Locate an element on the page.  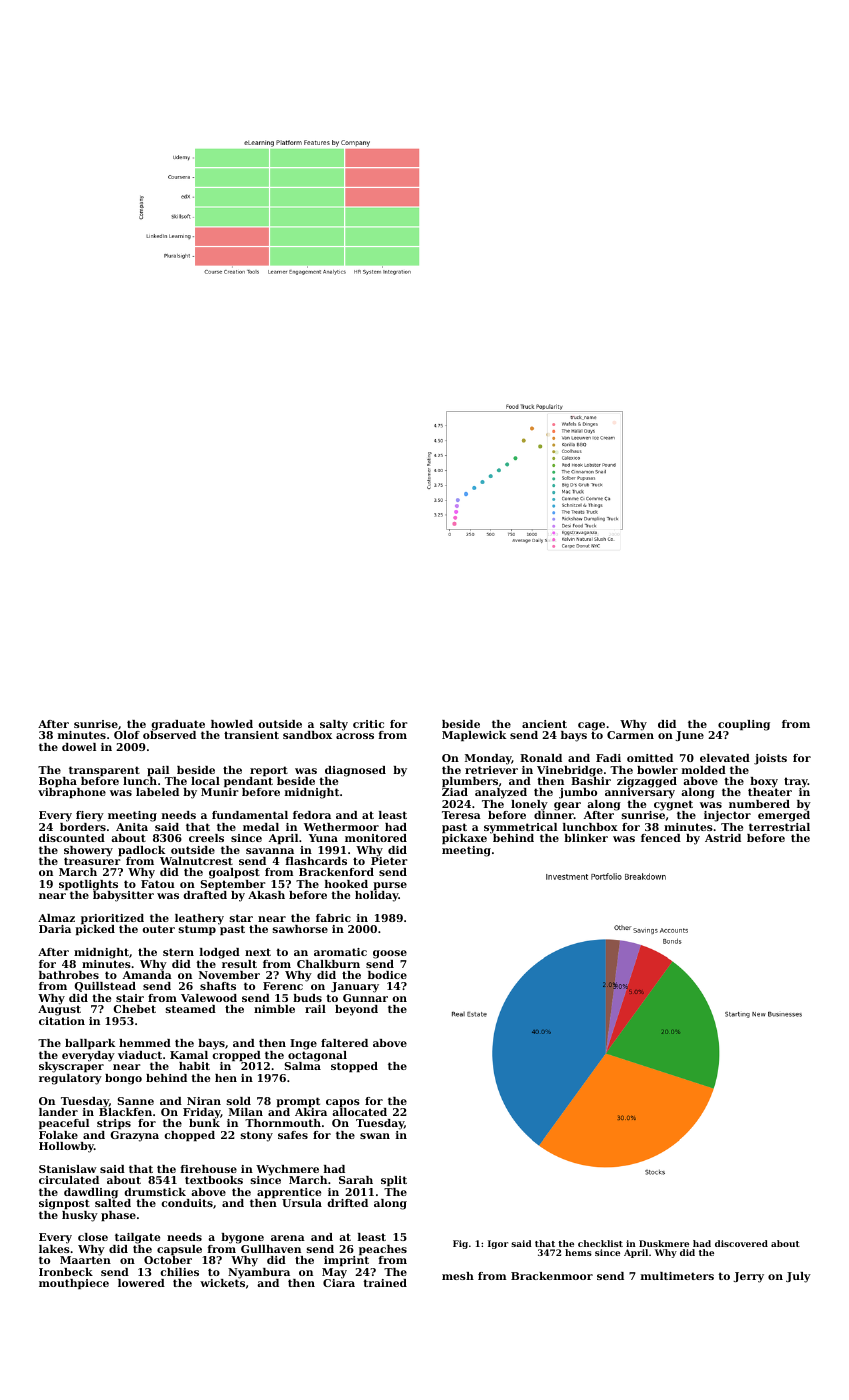
Yuna is located at coordinates (323, 838).
